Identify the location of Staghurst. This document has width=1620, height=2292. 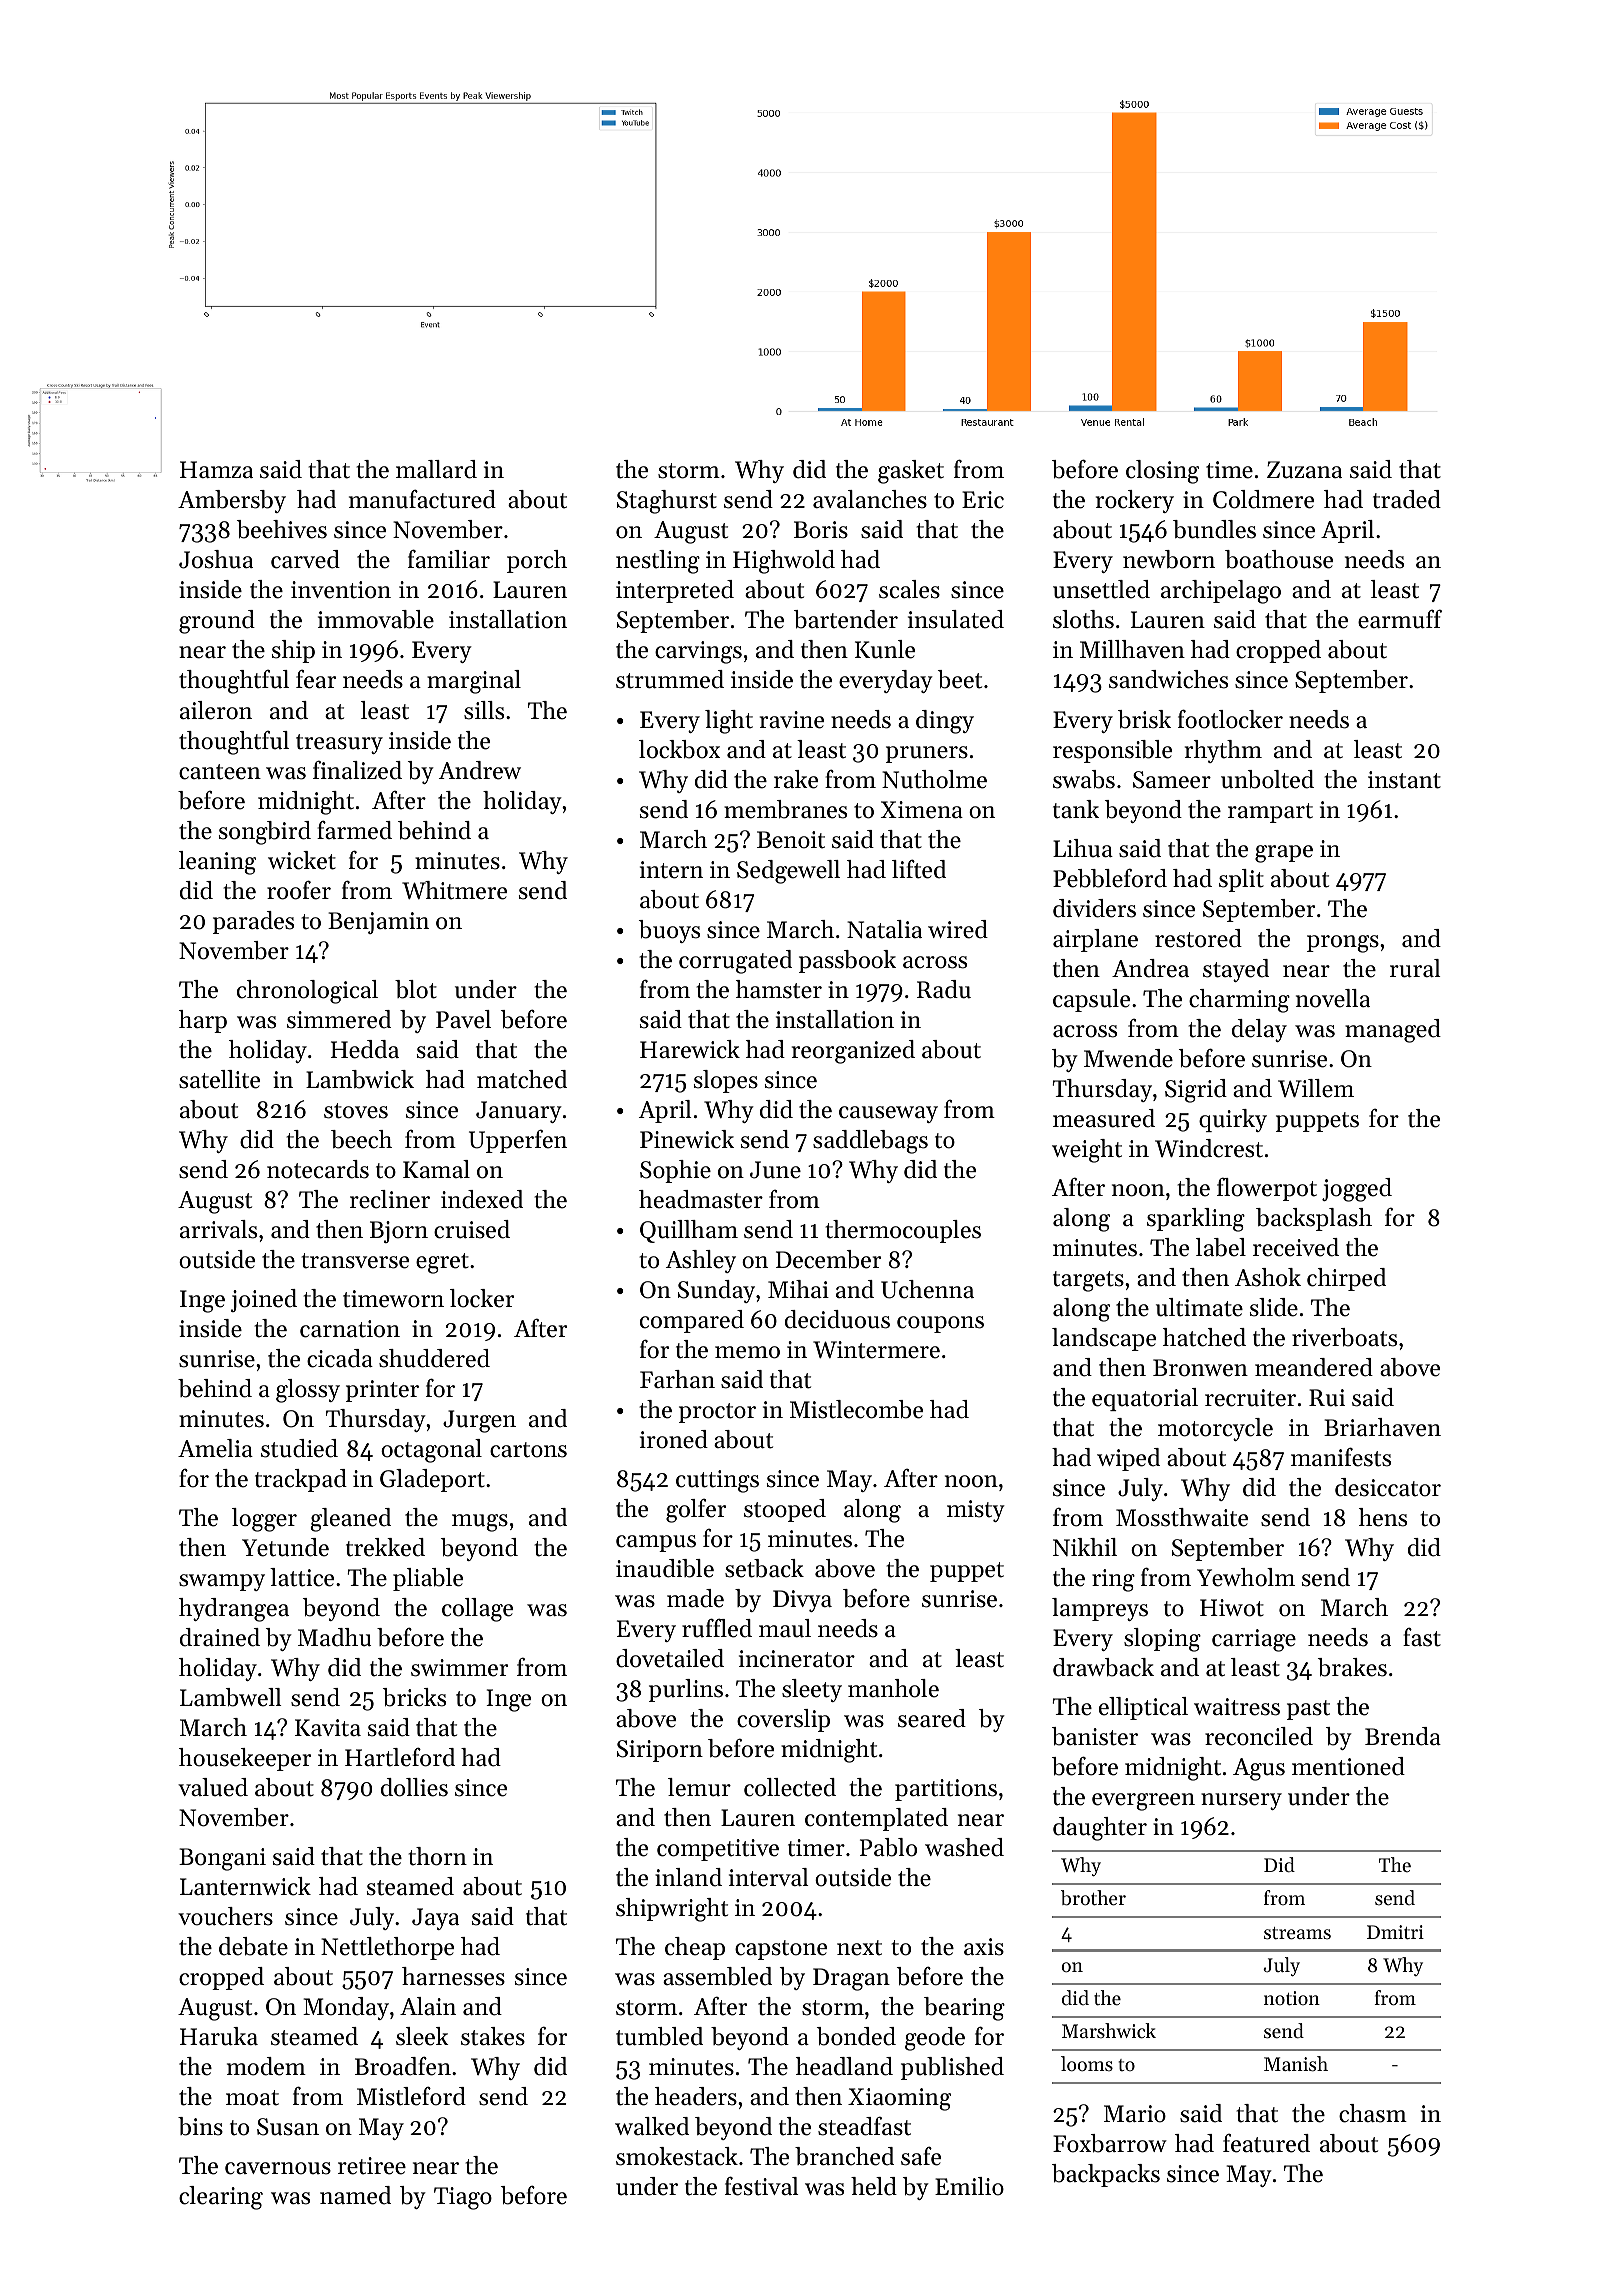
(667, 502).
